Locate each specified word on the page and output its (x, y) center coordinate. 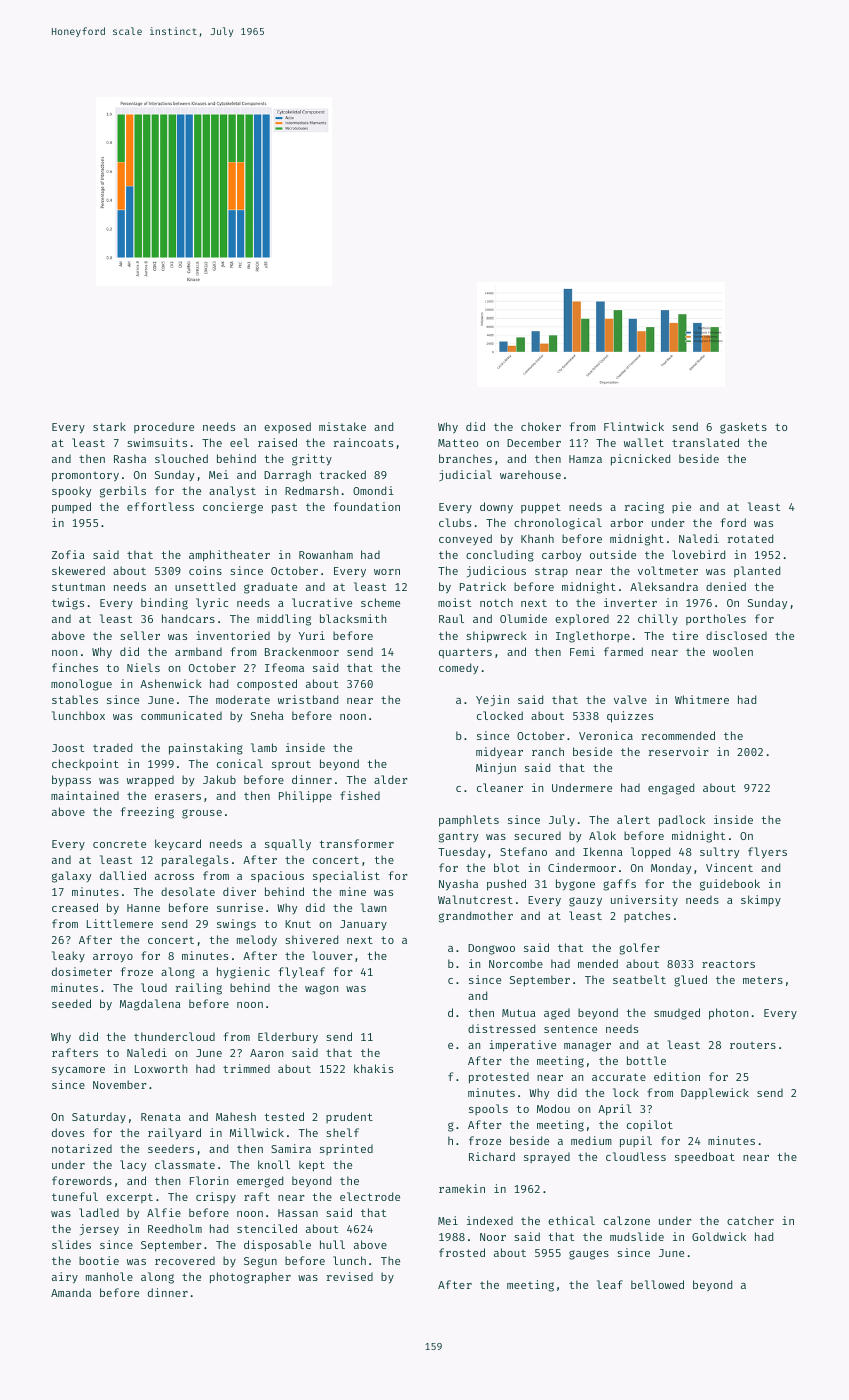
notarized (82, 1148)
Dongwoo (491, 949)
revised (350, 1276)
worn (387, 572)
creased (75, 907)
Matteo (458, 443)
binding (164, 604)
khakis (373, 1068)
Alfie (164, 1212)
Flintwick (634, 426)
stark (109, 426)
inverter (630, 602)
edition (677, 1076)
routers (753, 1045)
